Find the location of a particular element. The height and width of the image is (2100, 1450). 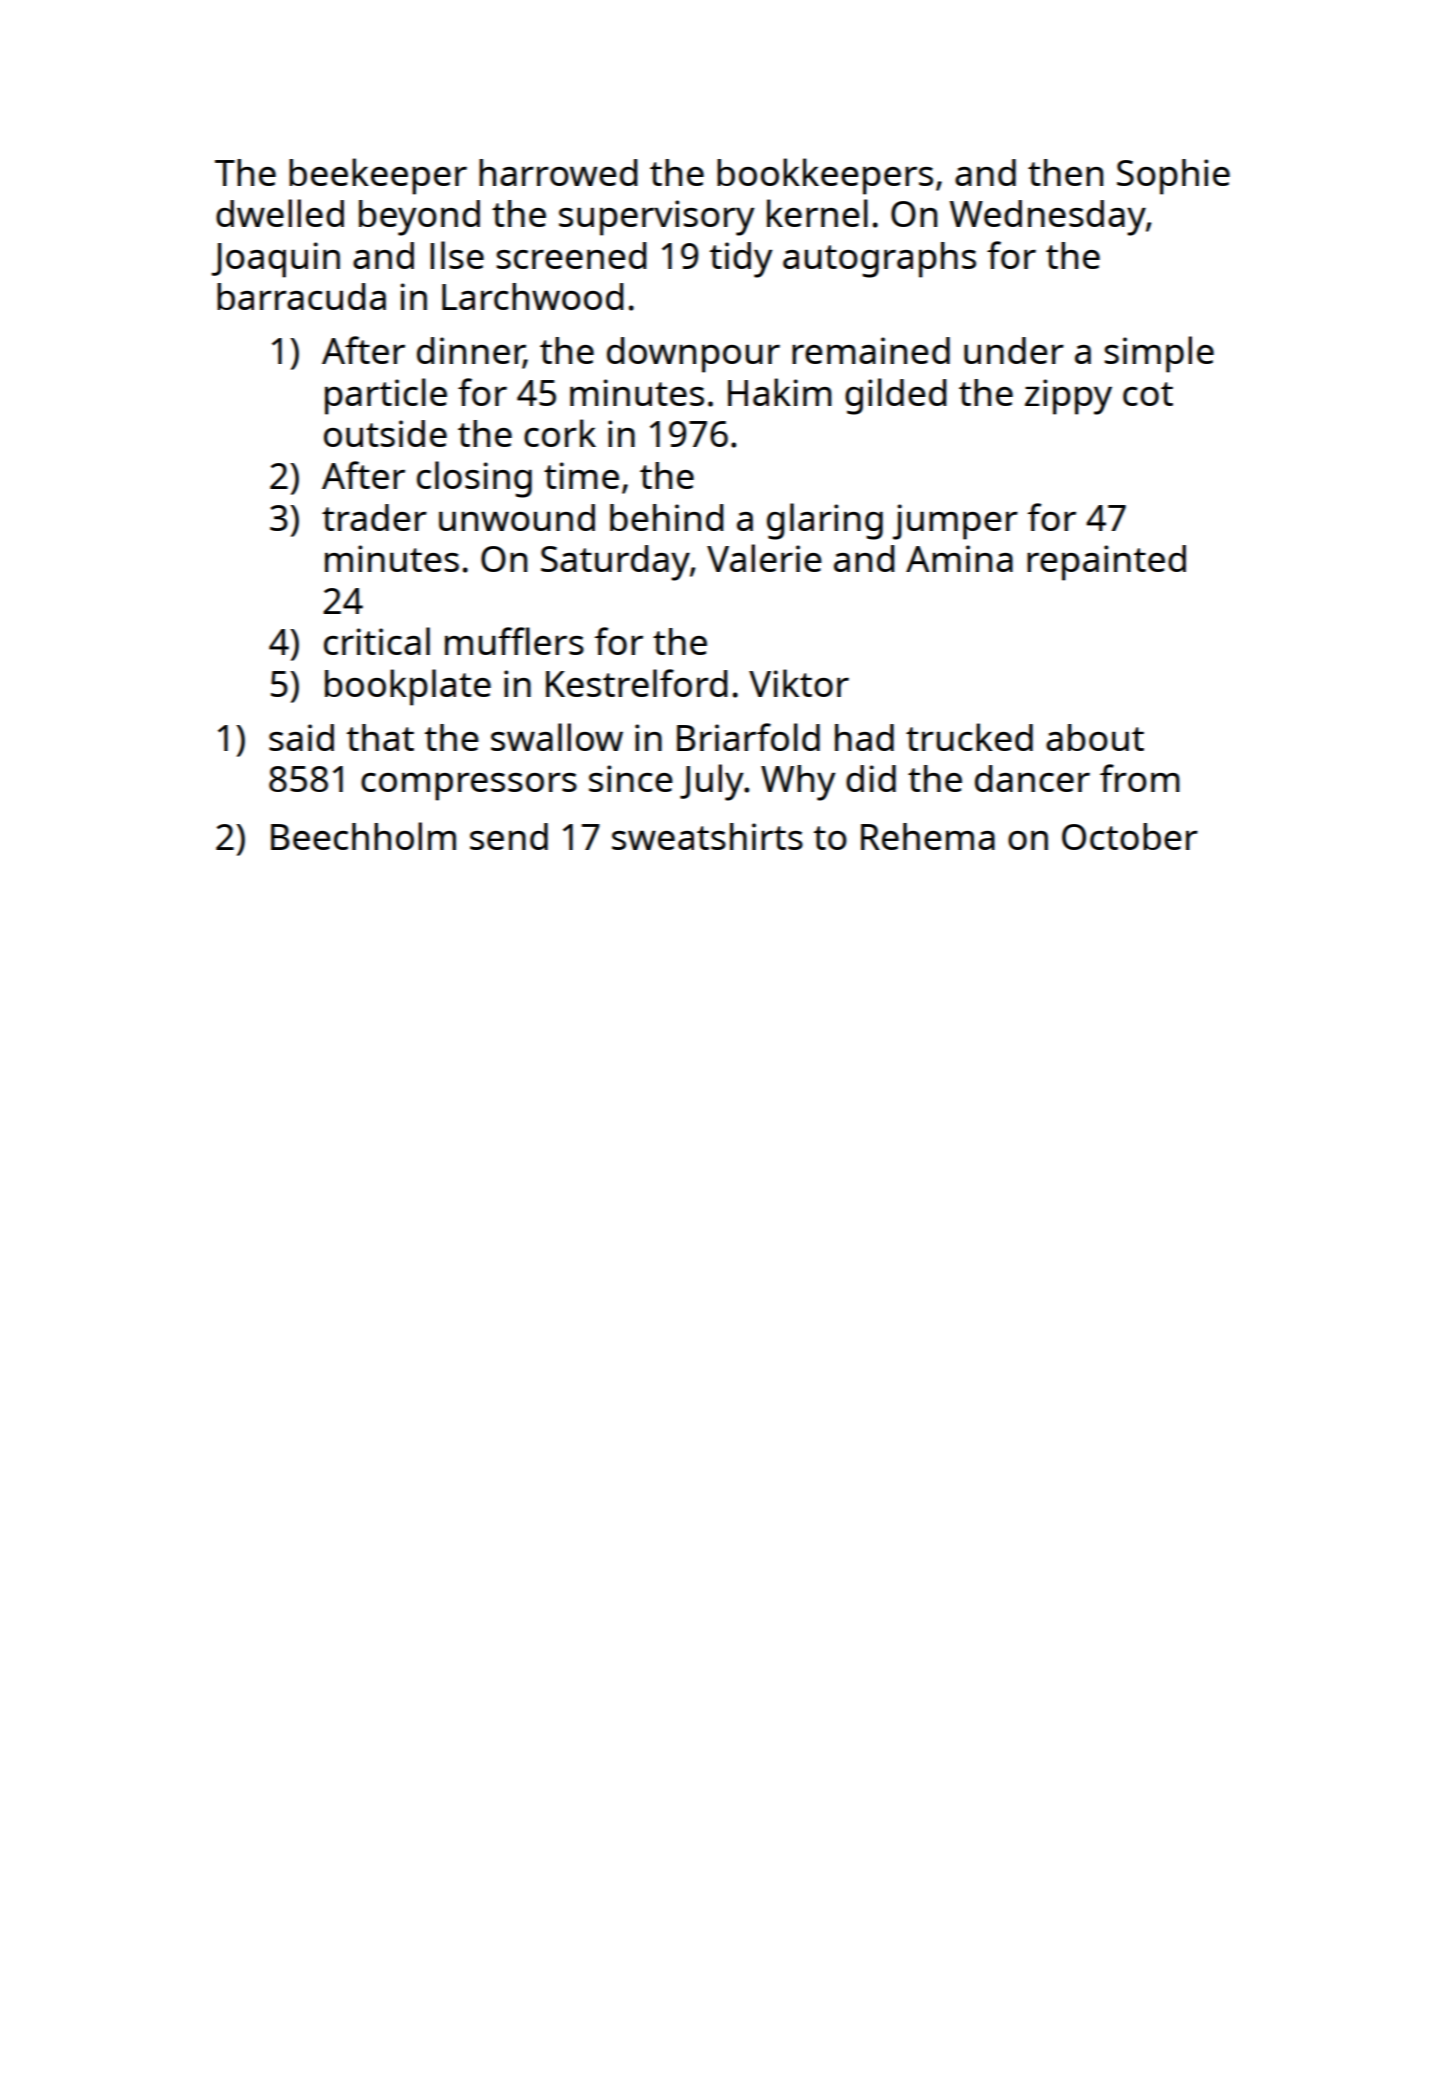

Hakim is located at coordinates (780, 392).
